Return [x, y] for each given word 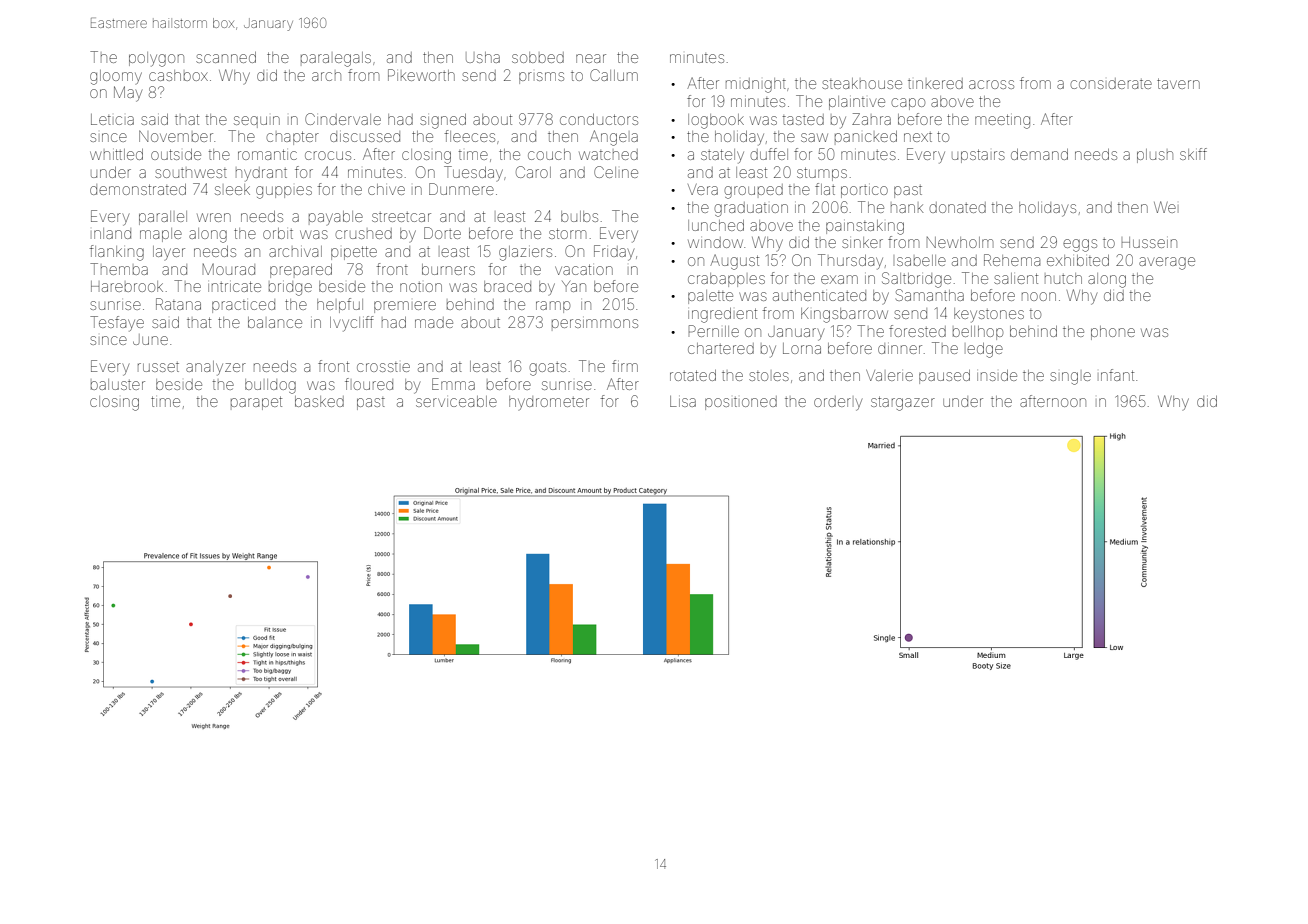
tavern [1178, 83]
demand [1039, 154]
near [591, 58]
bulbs [579, 216]
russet [158, 367]
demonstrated [138, 189]
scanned [226, 57]
